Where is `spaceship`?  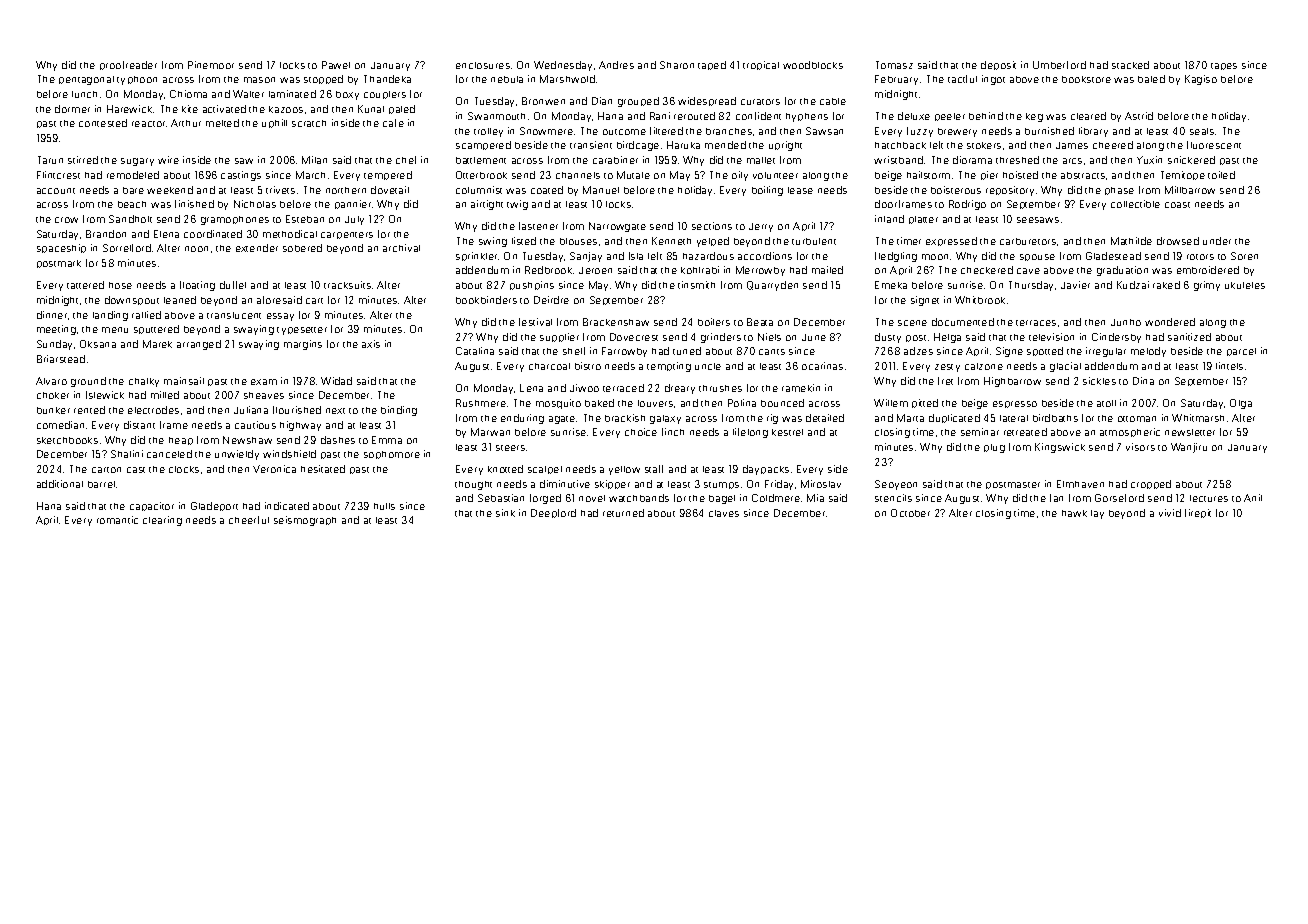
spaceship is located at coordinates (61, 248).
